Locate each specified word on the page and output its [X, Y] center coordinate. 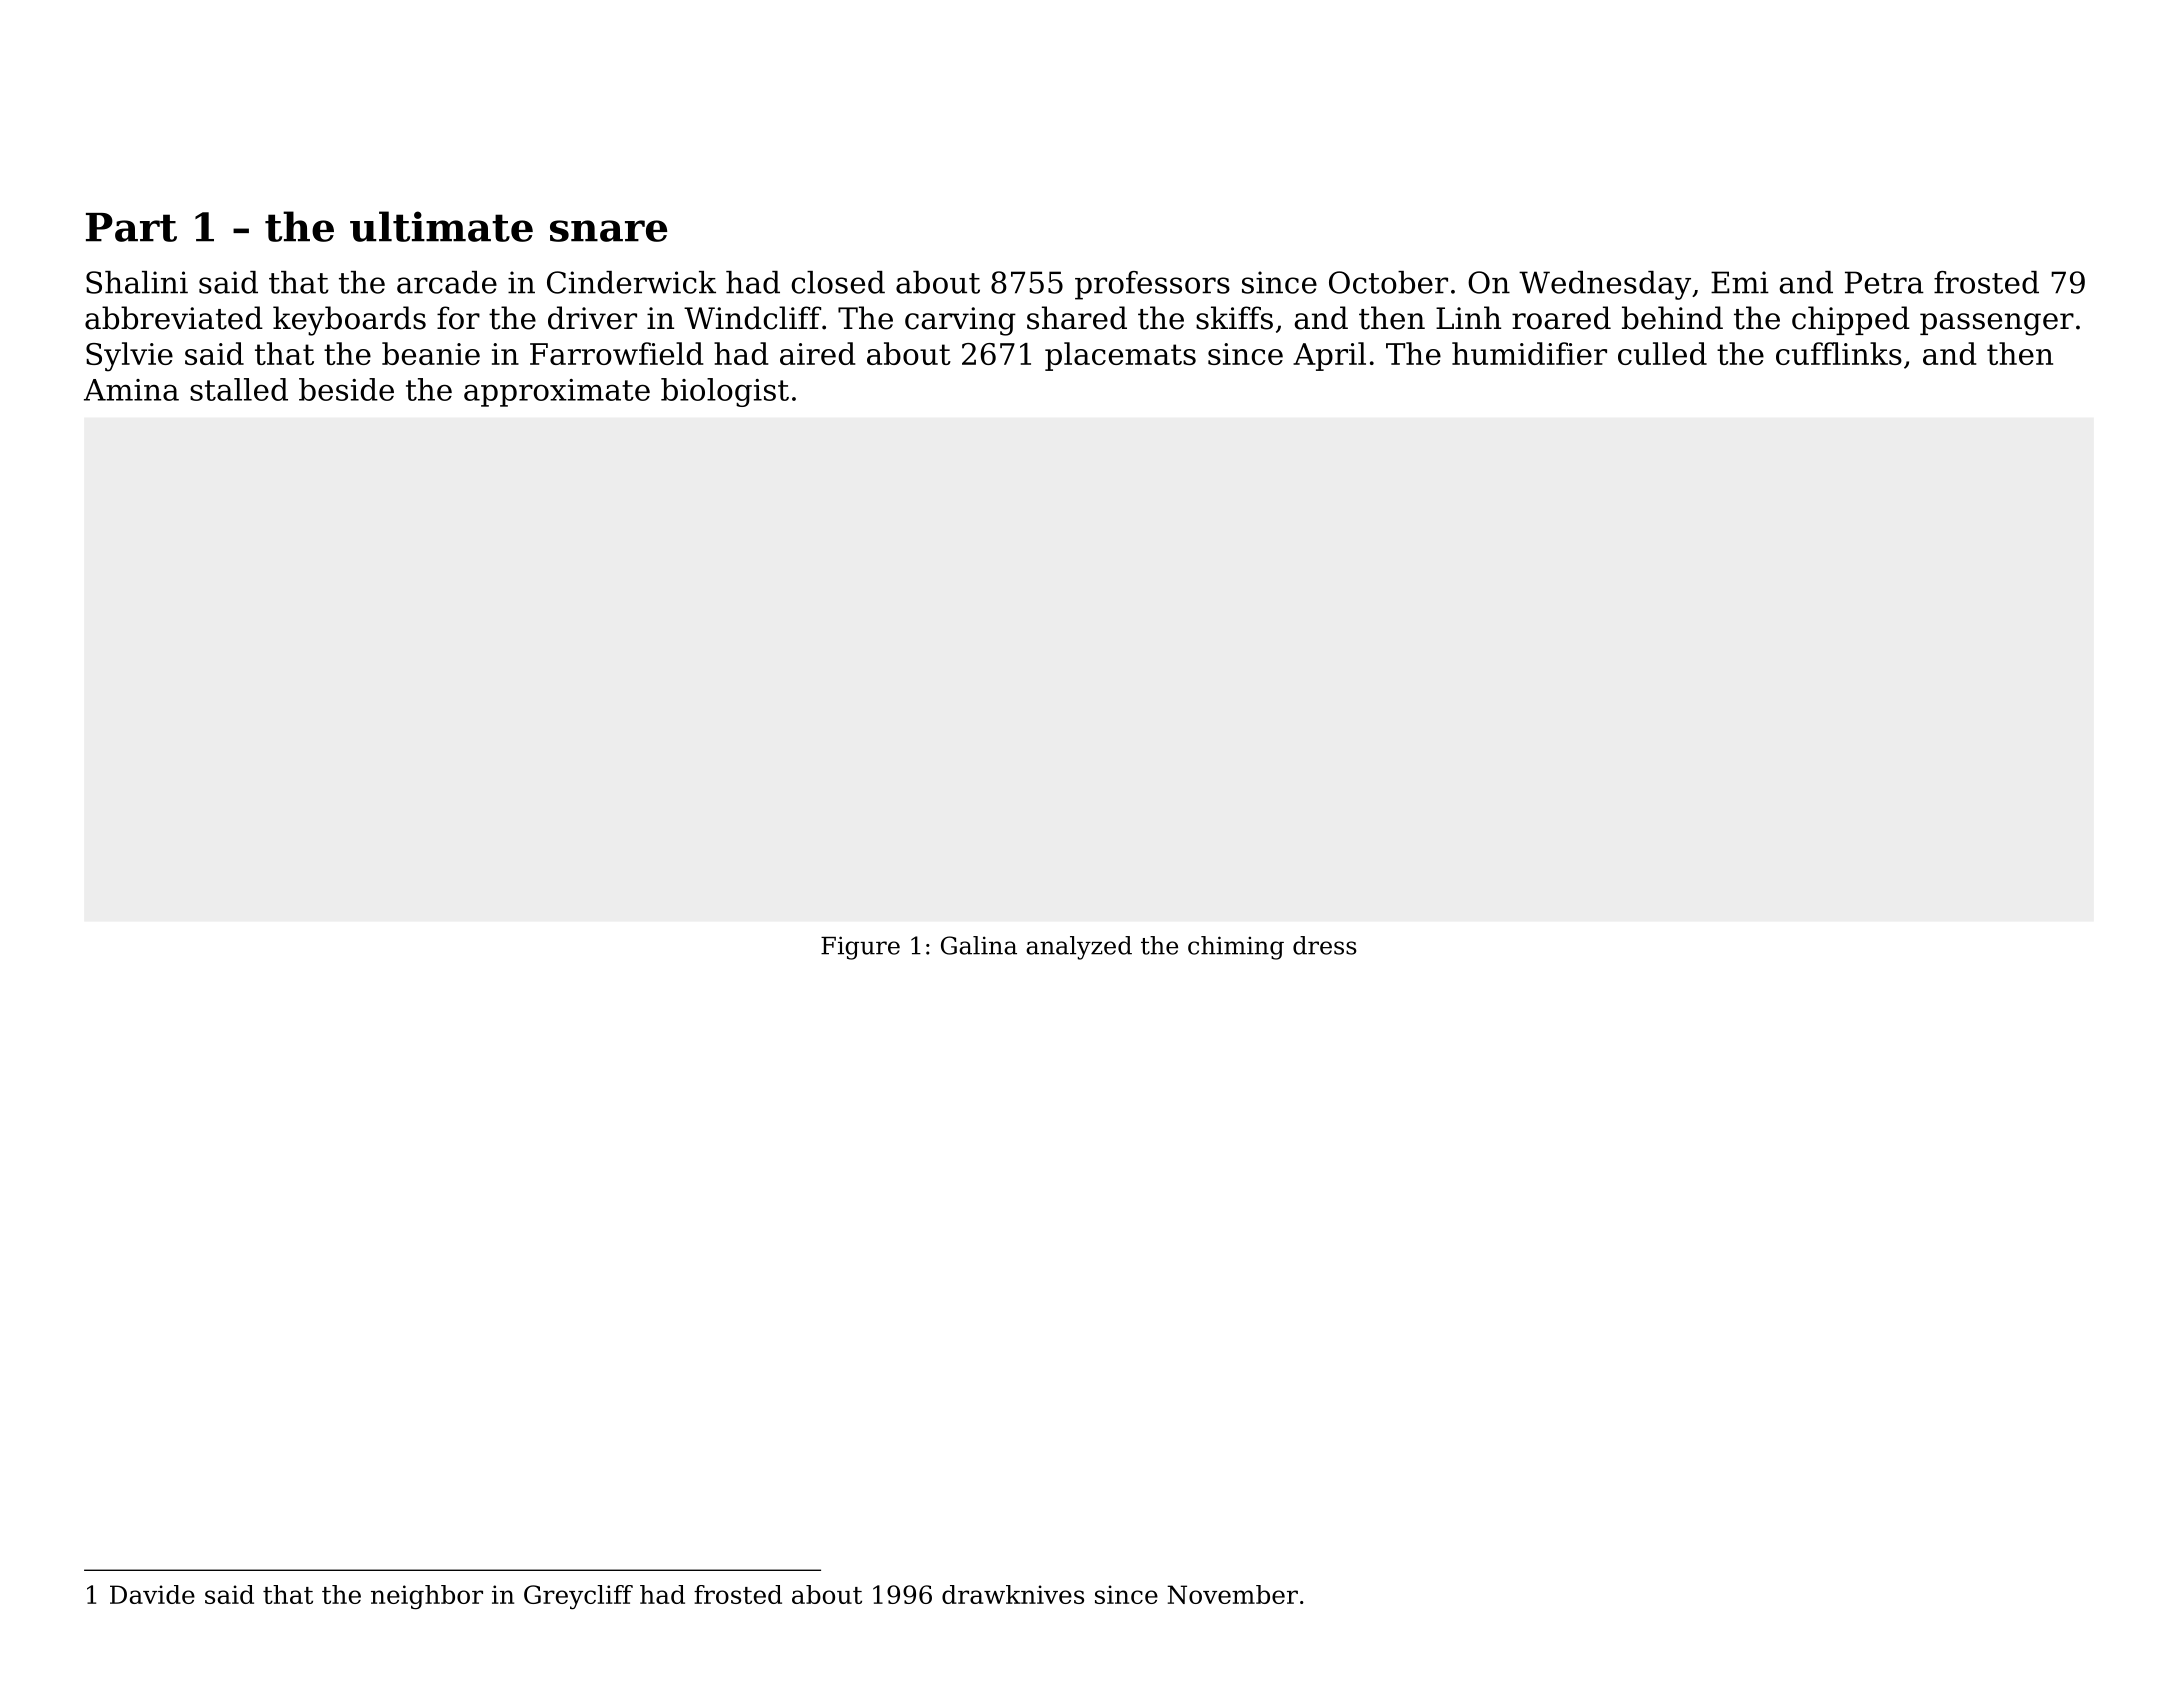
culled [1662, 353]
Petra [1884, 282]
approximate [557, 393]
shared [1077, 318]
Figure [860, 948]
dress [1325, 945]
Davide [152, 1594]
